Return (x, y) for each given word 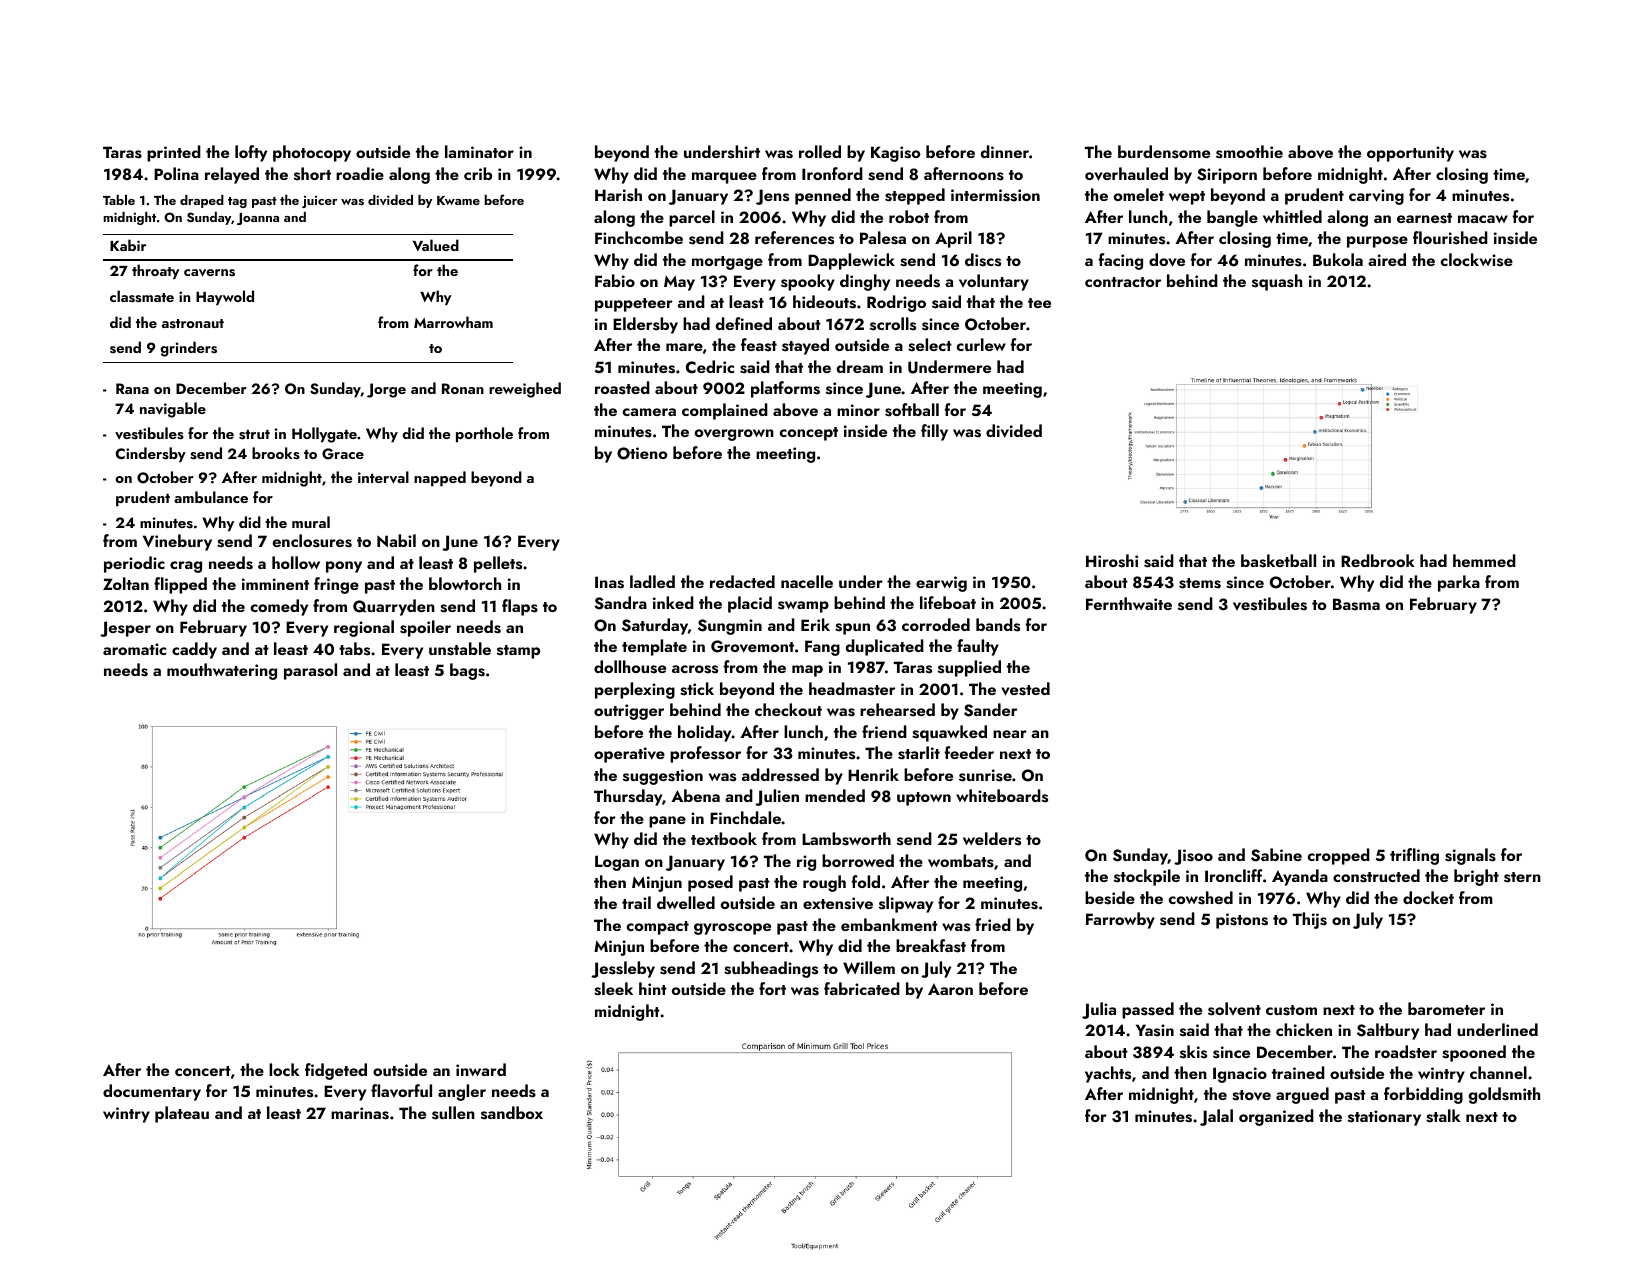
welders (992, 839)
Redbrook (1378, 560)
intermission (995, 195)
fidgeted (336, 1071)
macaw (1483, 219)
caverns (209, 273)
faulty (978, 647)
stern (1522, 877)
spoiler (425, 628)
